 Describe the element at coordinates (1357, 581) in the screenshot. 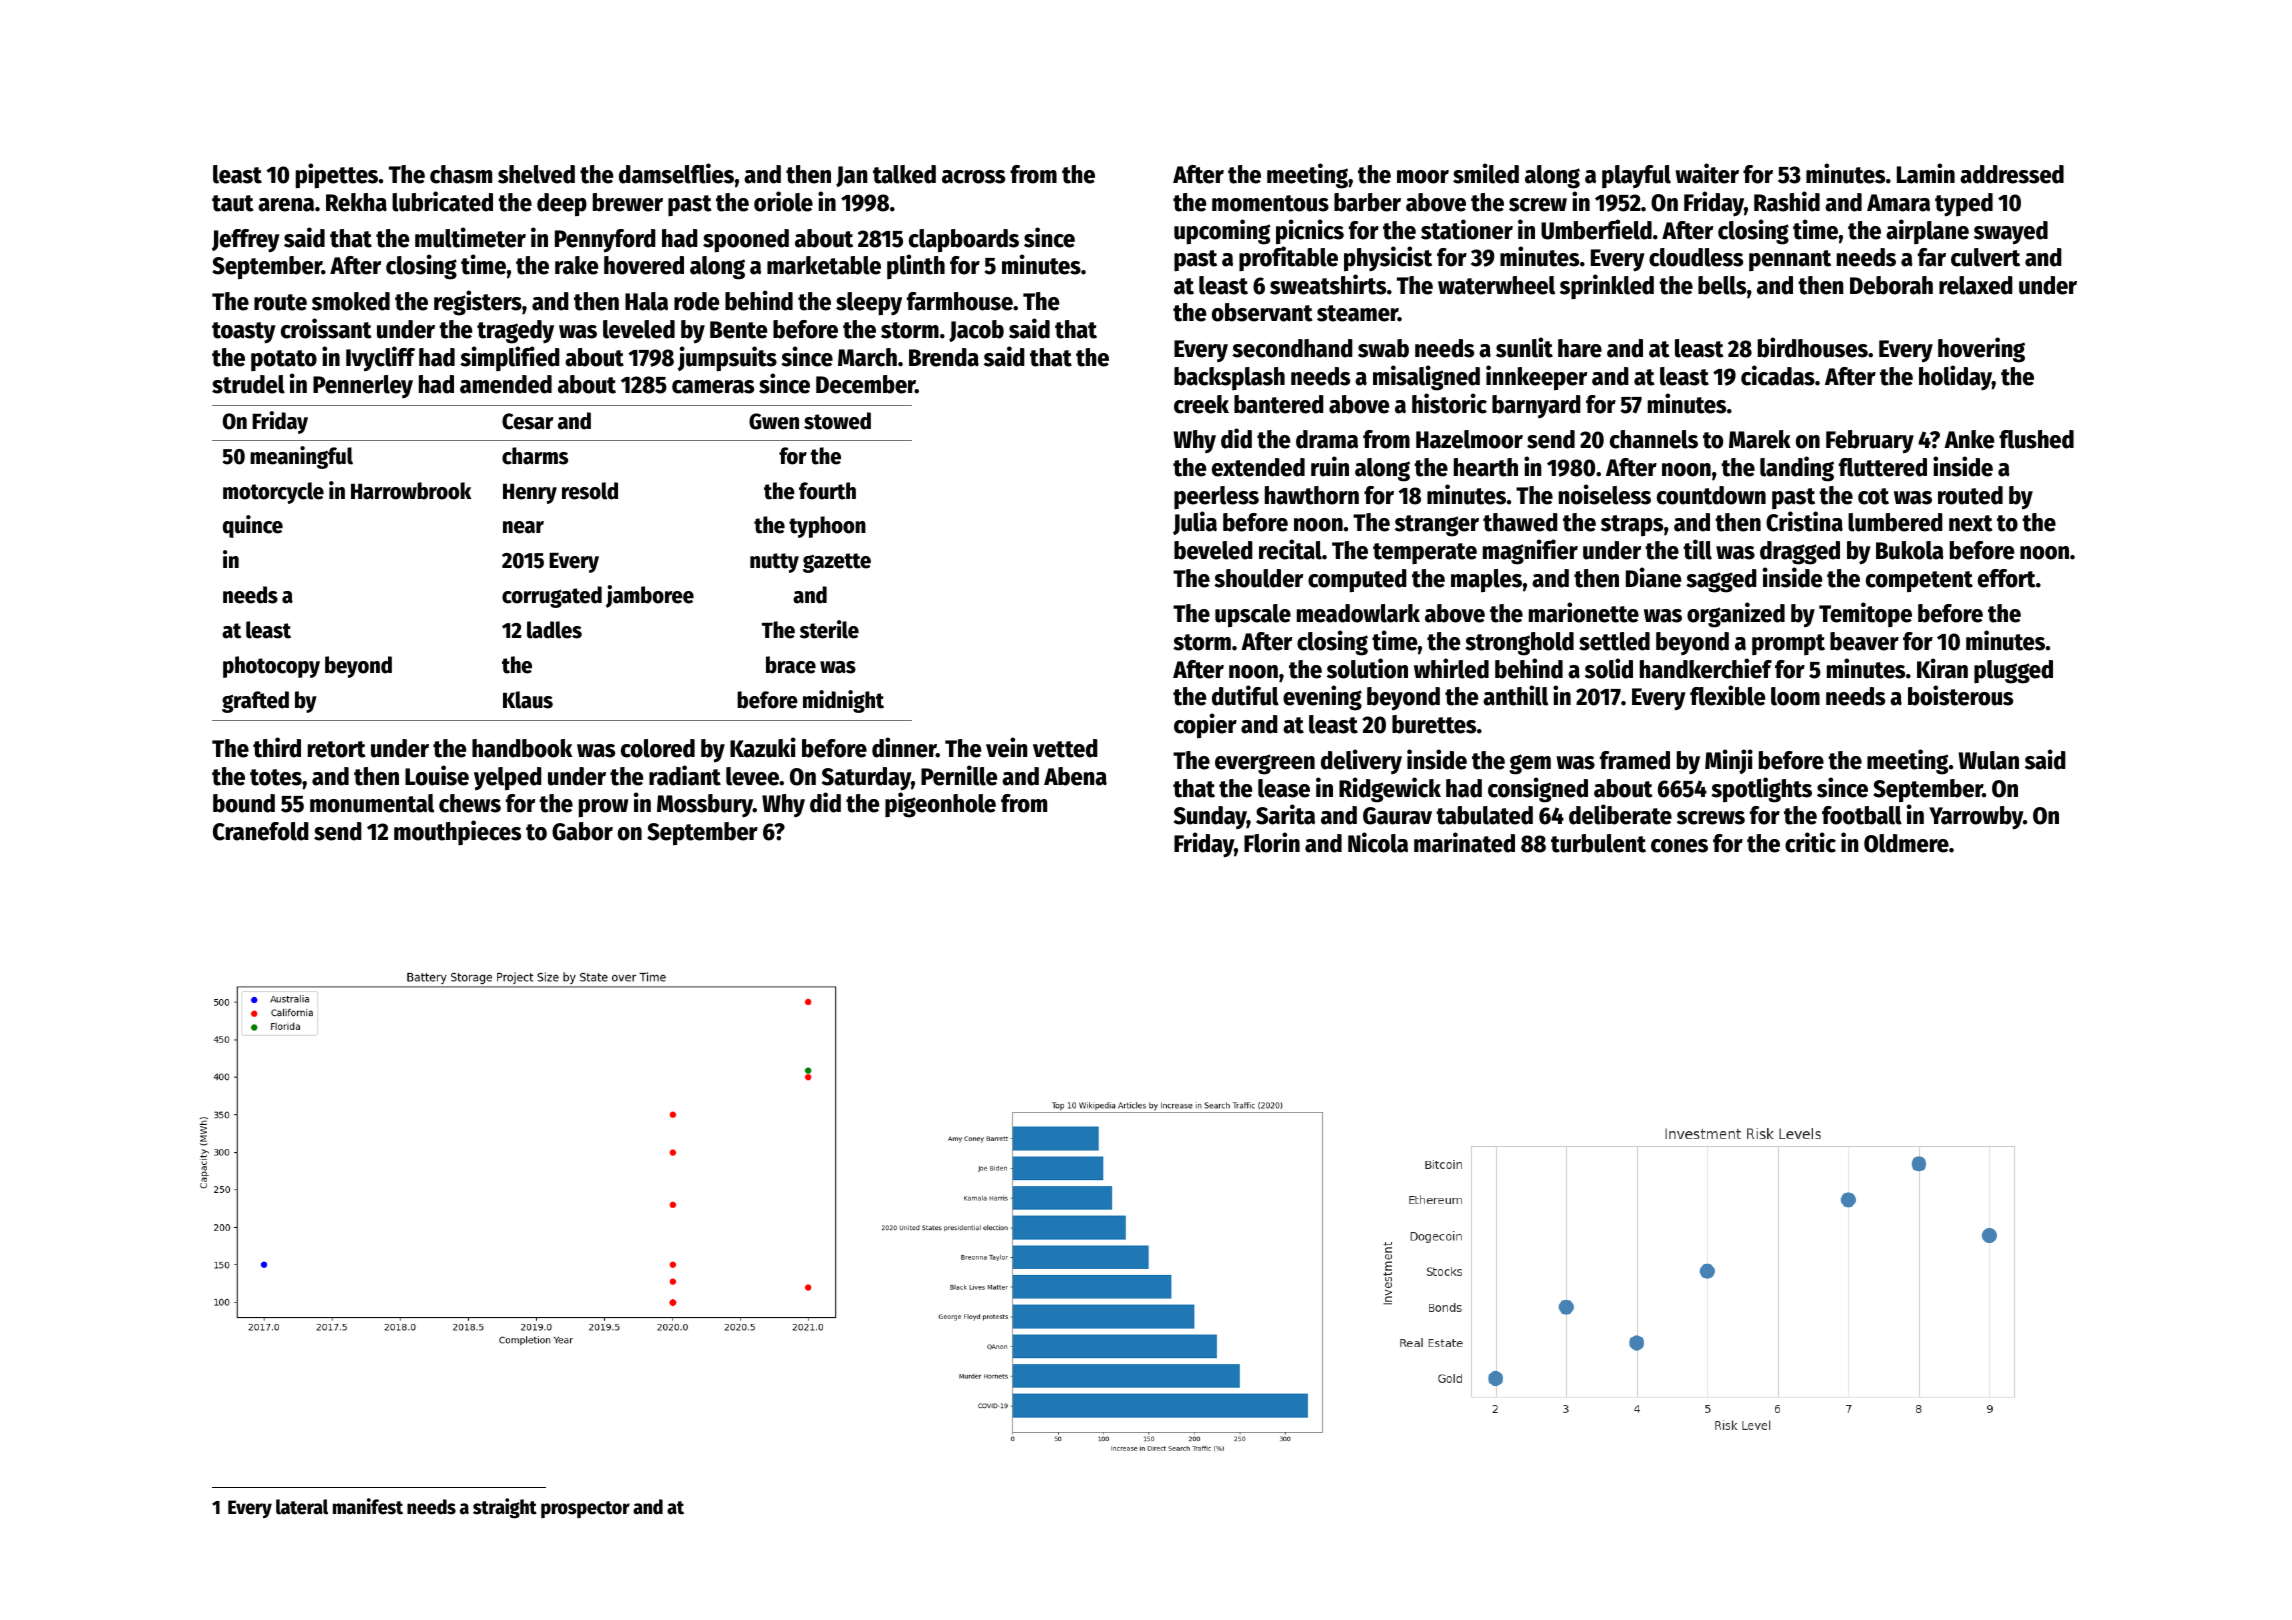

I see `computed` at that location.
